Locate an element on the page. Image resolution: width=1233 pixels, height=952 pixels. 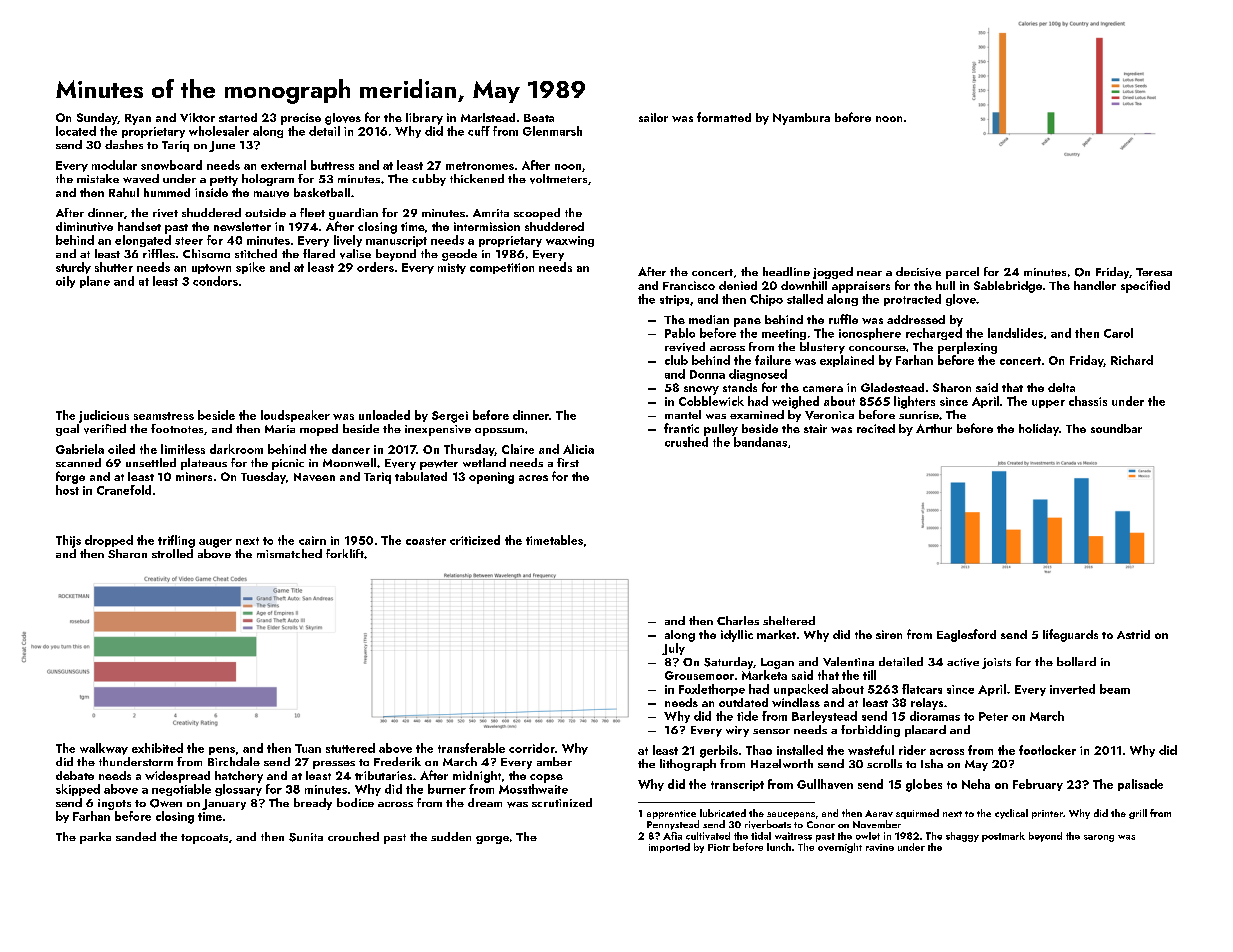
gorge is located at coordinates (492, 840).
